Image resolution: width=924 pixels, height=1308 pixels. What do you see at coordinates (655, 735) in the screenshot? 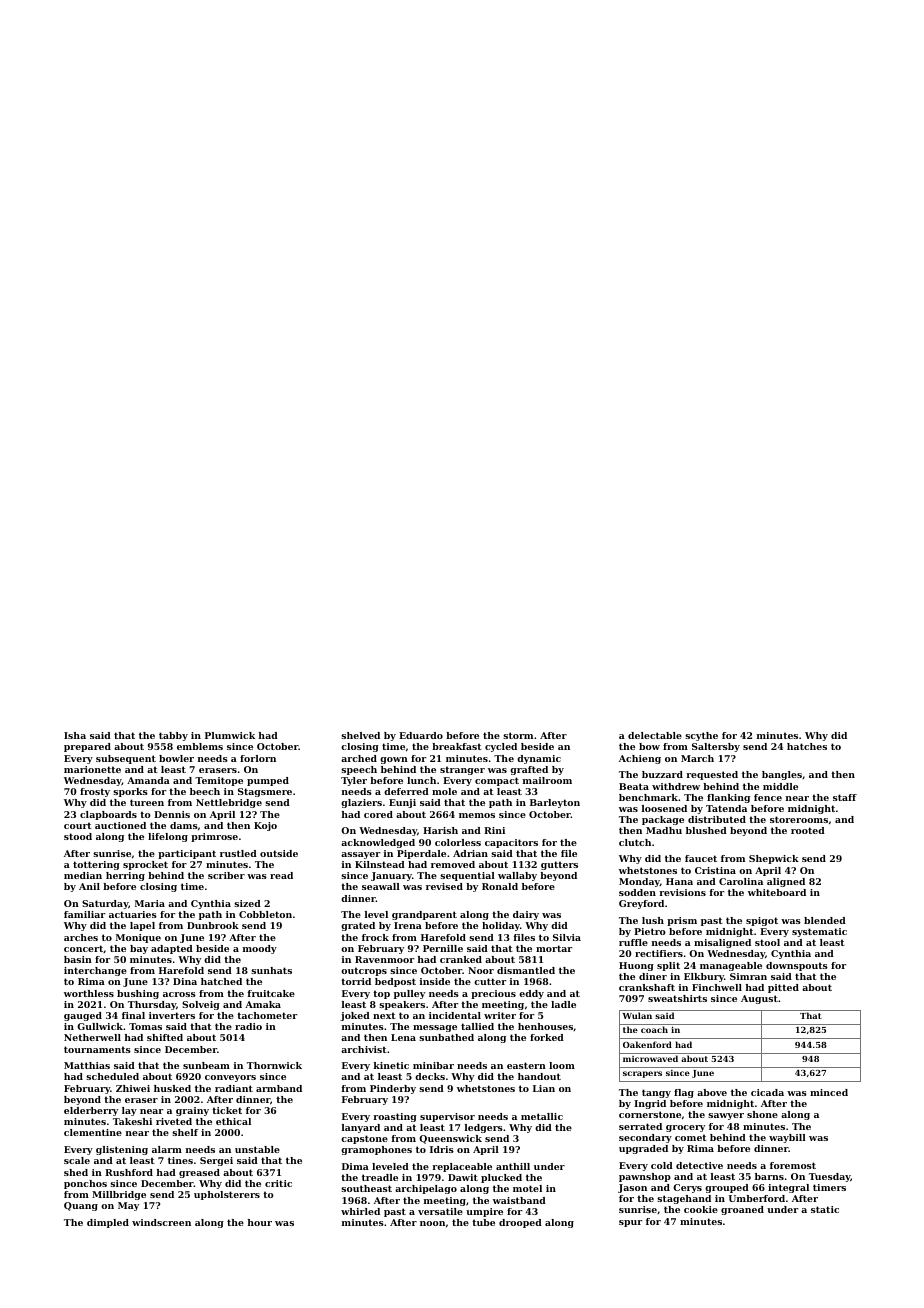
I see `delectable` at bounding box center [655, 735].
